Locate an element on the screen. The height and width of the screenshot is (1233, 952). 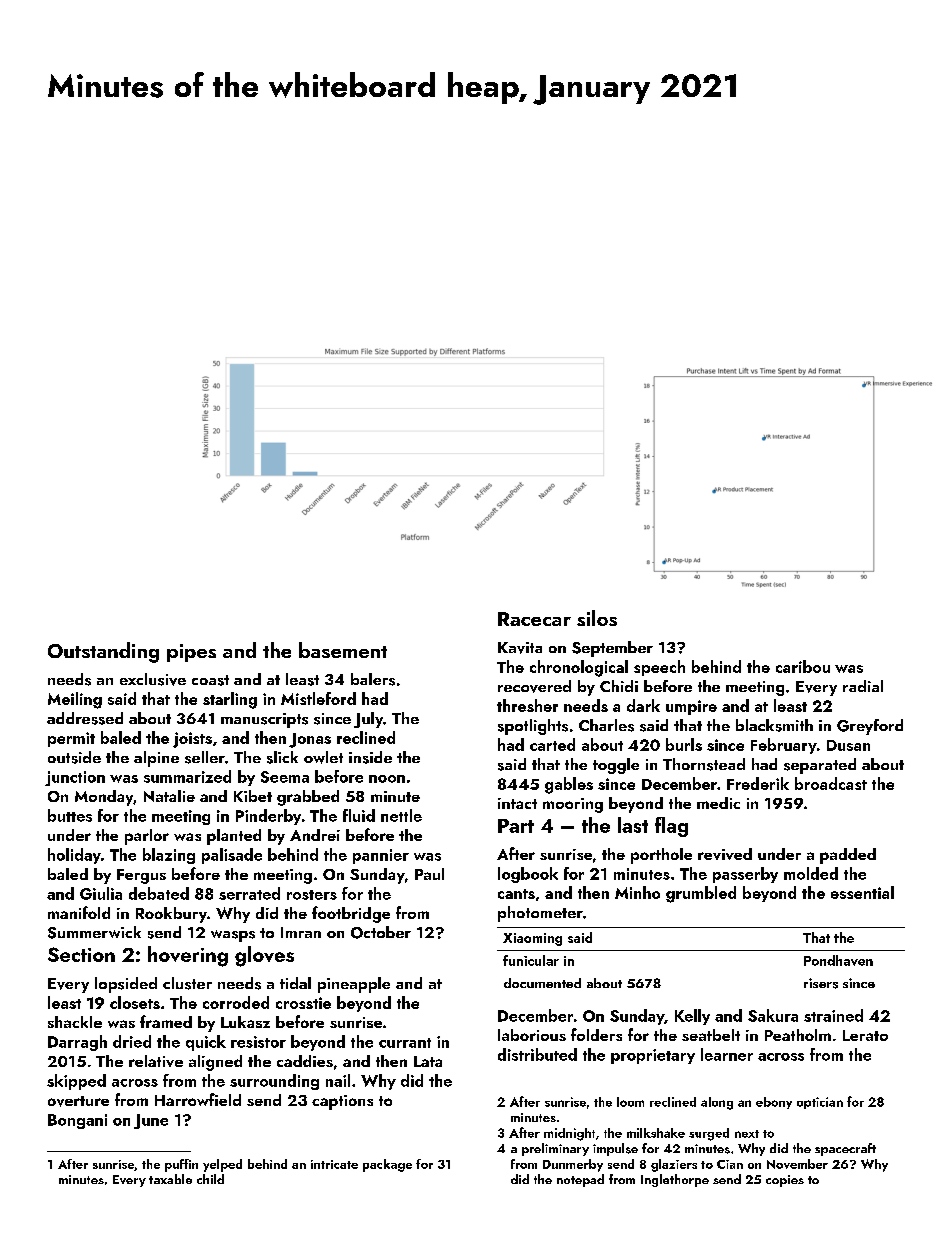
child is located at coordinates (210, 1179).
